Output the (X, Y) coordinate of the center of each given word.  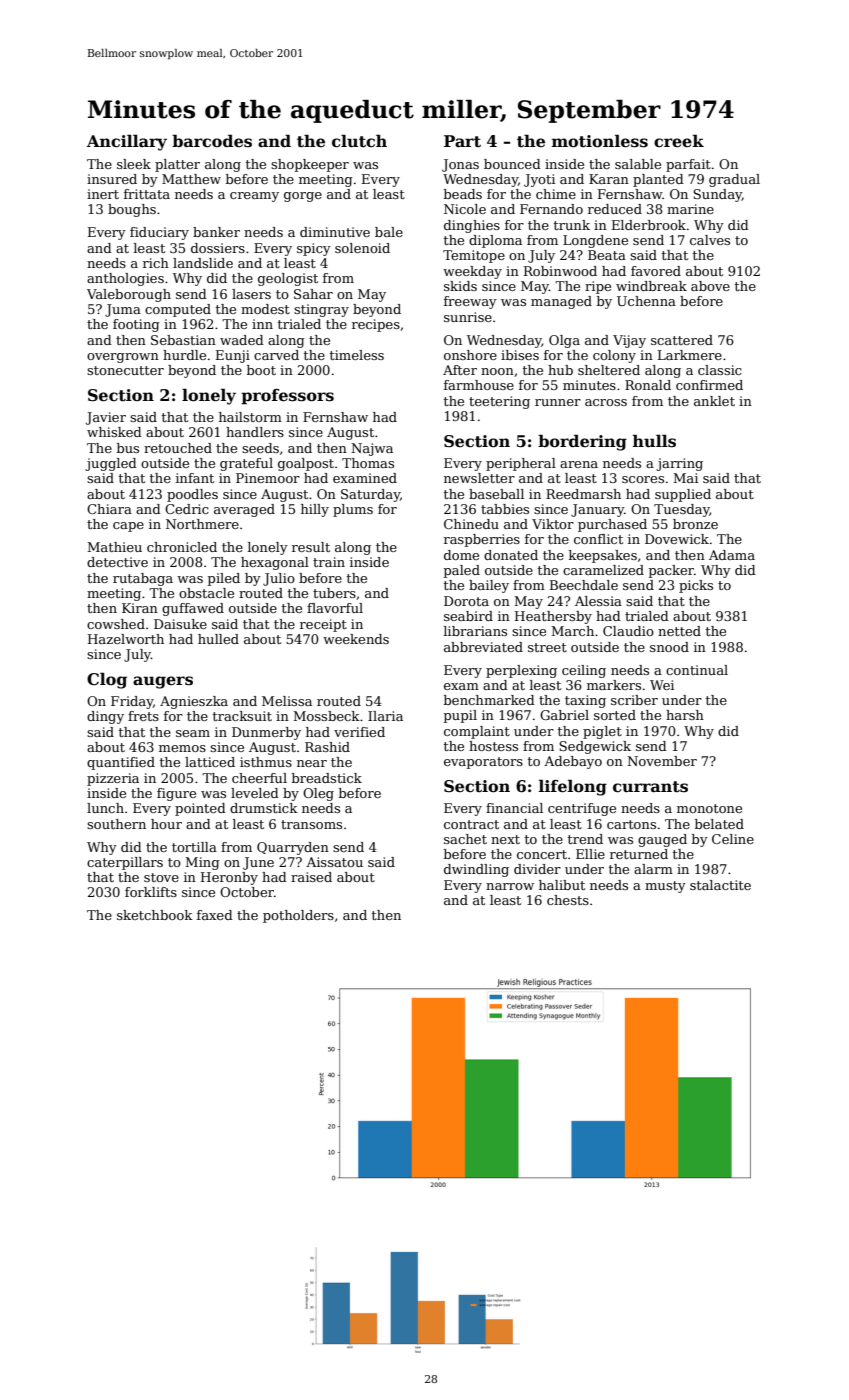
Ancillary (127, 142)
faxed (215, 915)
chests (568, 900)
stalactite (720, 885)
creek (679, 141)
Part (462, 141)
